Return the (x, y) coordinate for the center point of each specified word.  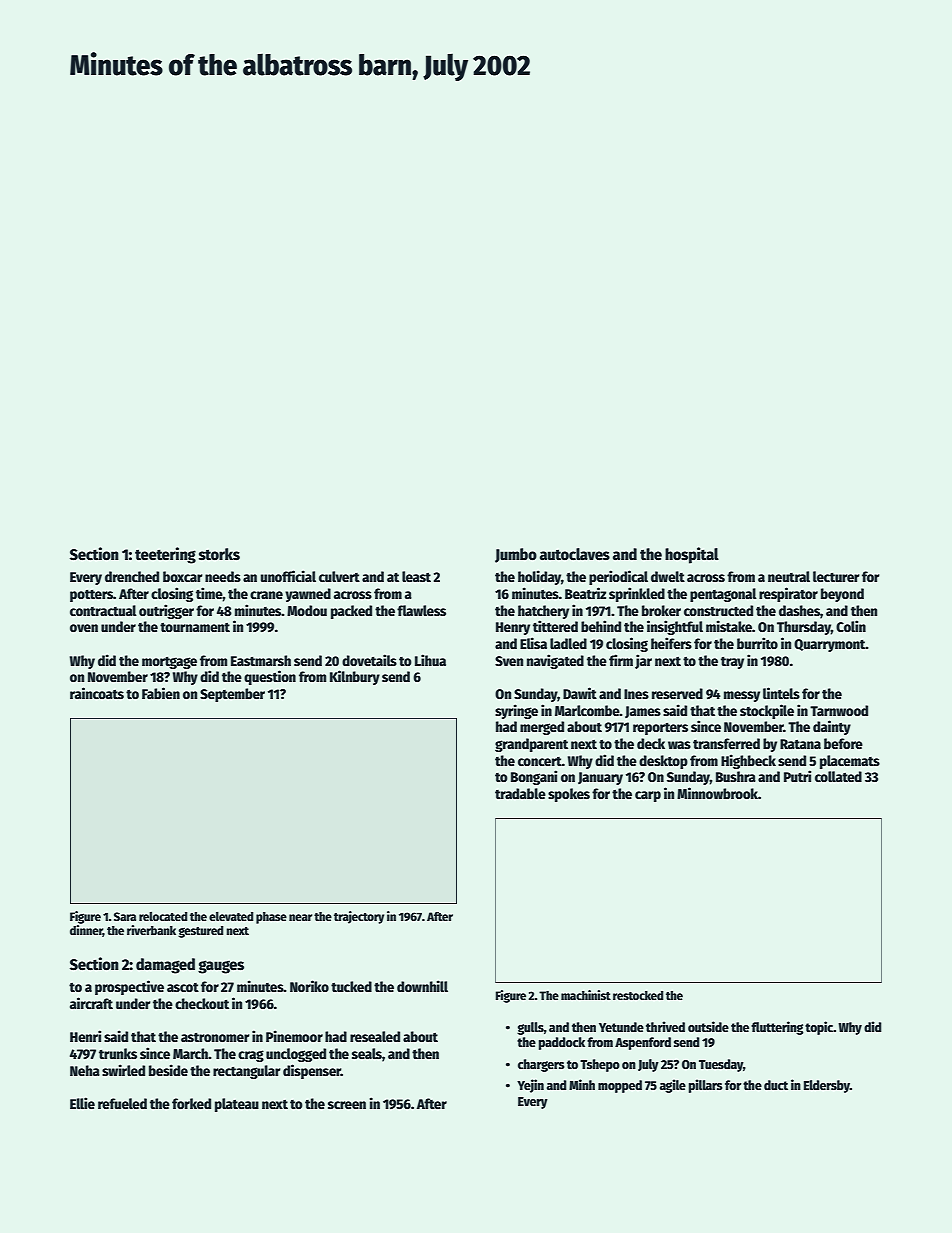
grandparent (531, 745)
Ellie (82, 1103)
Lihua (430, 660)
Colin (851, 626)
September (232, 695)
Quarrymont (830, 645)
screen (347, 1105)
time (209, 593)
